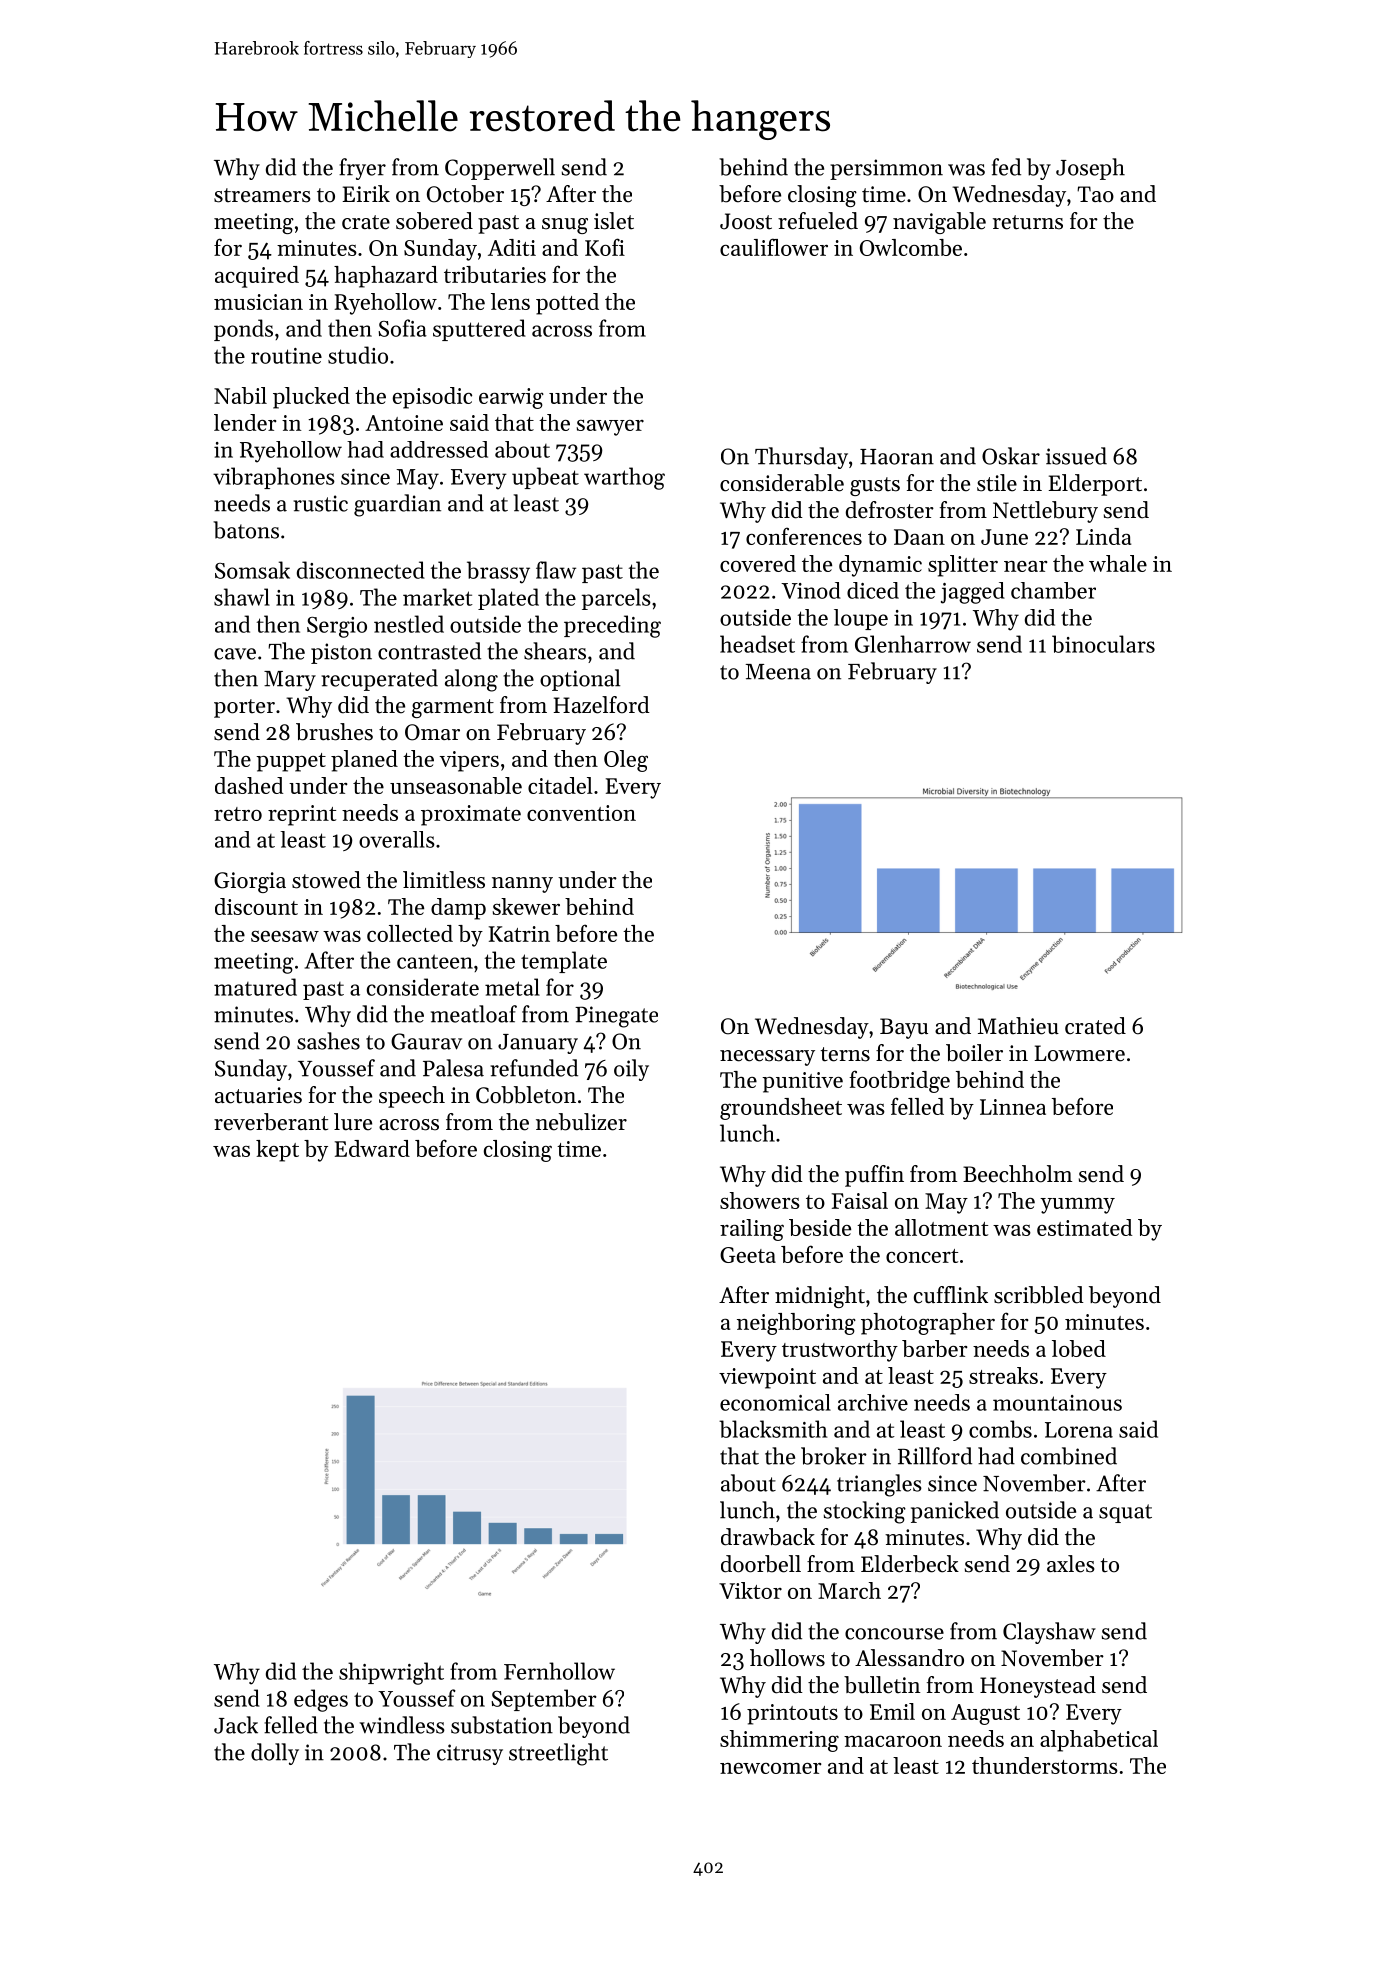 The height and width of the screenshot is (1969, 1386). Describe the element at coordinates (1103, 644) in the screenshot. I see `binoculars` at that location.
